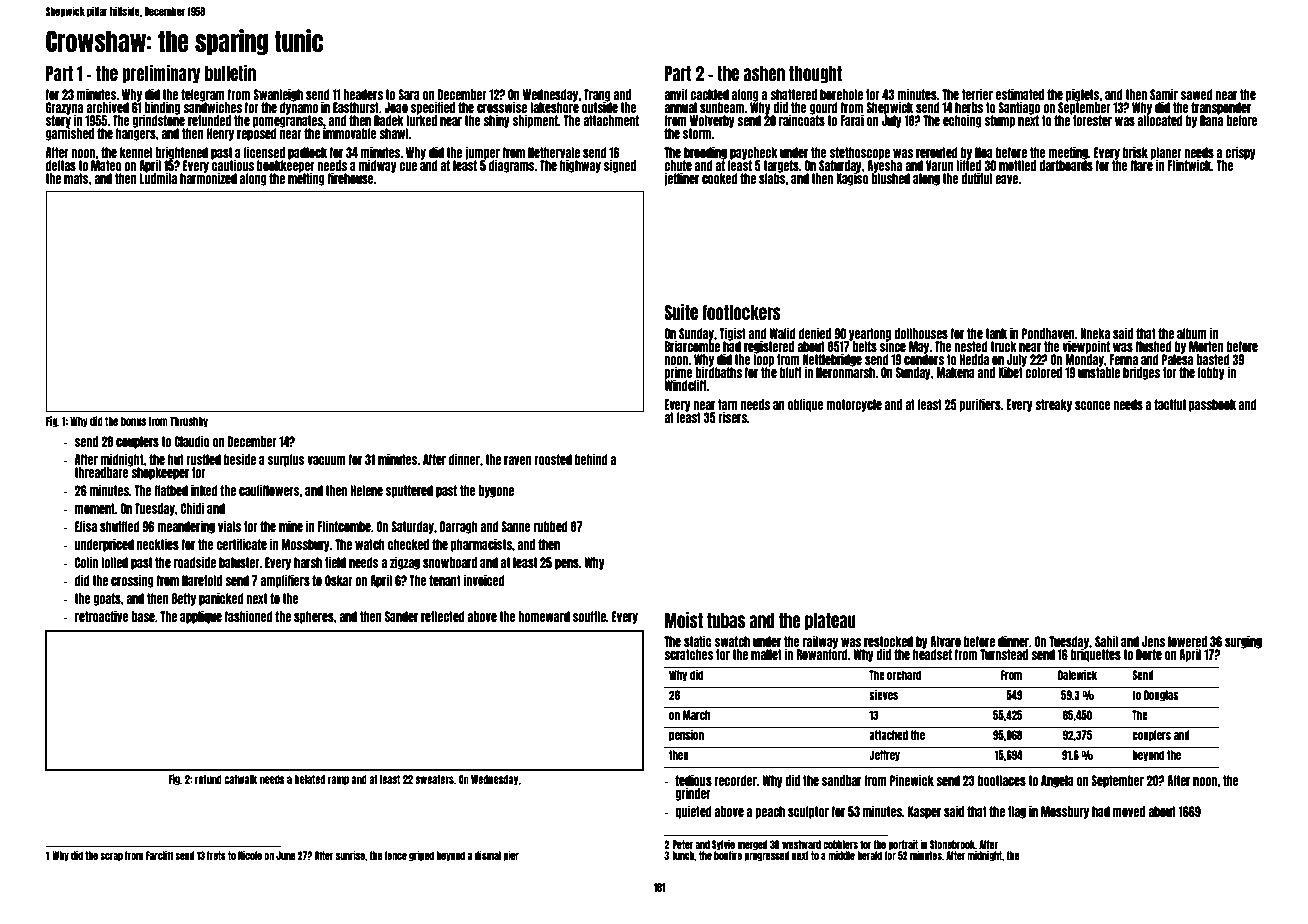 The width and height of the document is (1308, 924). What do you see at coordinates (350, 855) in the document?
I see `sunrise` at bounding box center [350, 855].
